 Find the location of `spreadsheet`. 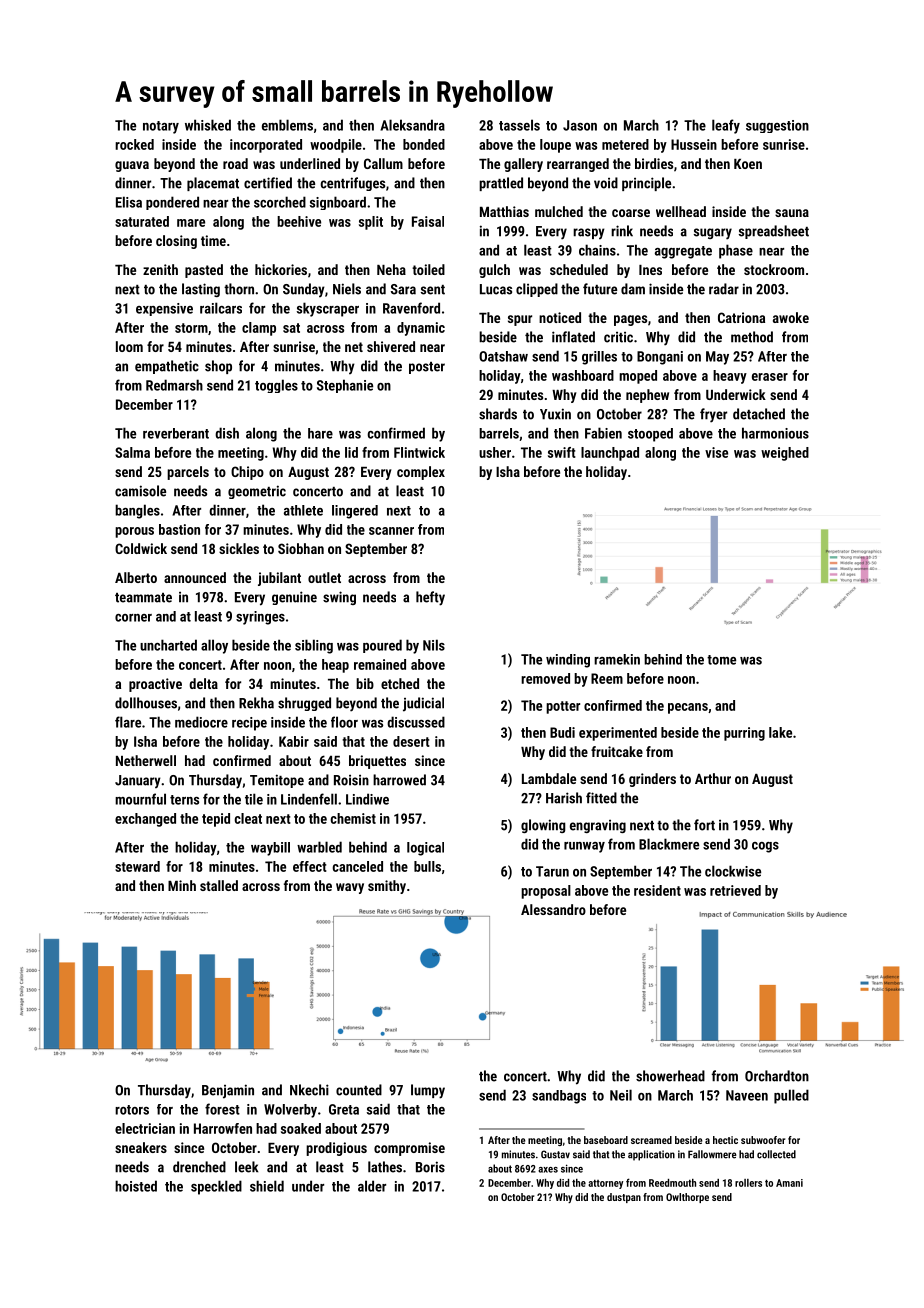

spreadsheet is located at coordinates (774, 232).
